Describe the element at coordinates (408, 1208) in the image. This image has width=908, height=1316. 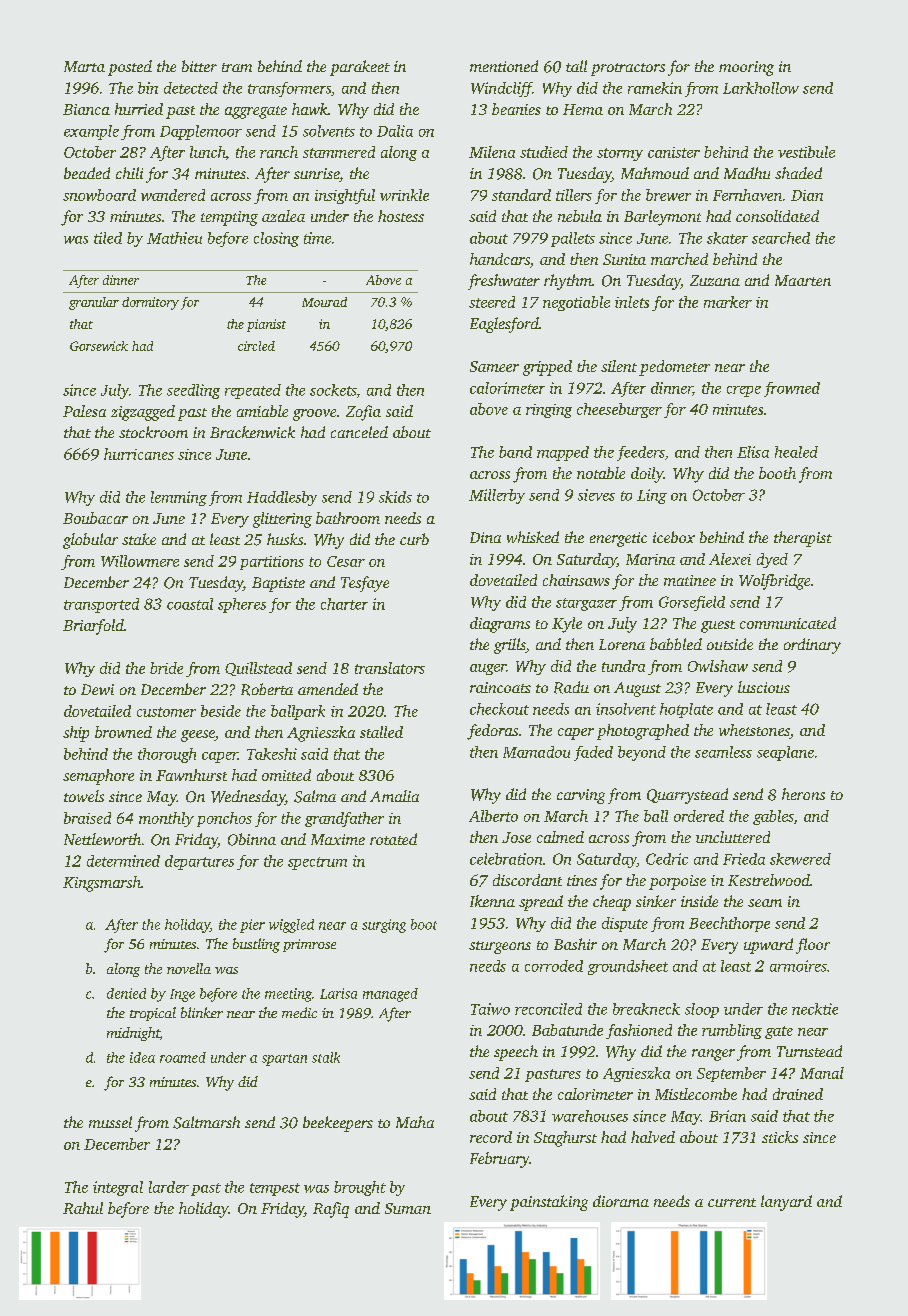
I see `Suman` at that location.
